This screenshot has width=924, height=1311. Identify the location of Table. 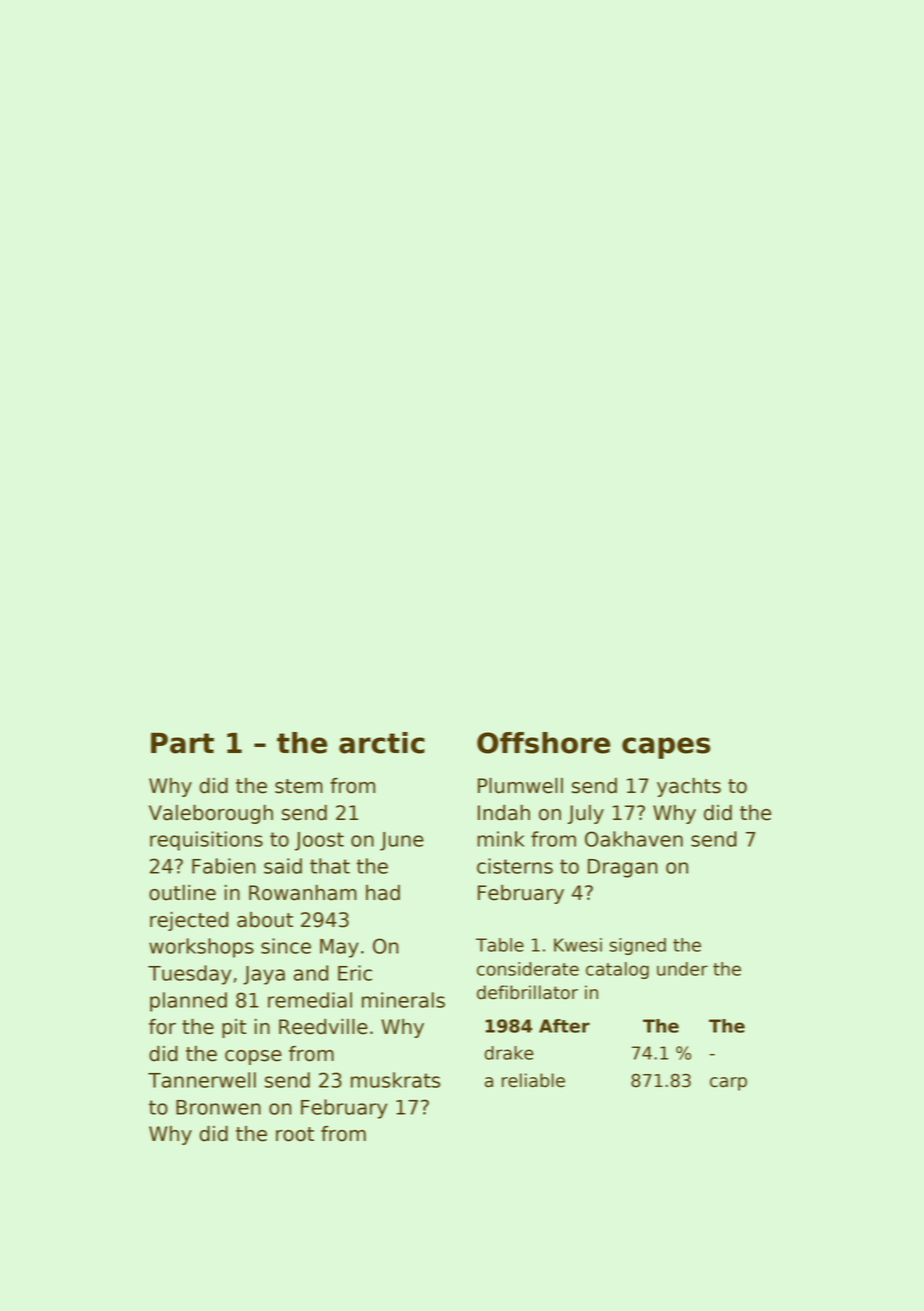
(500, 945).
